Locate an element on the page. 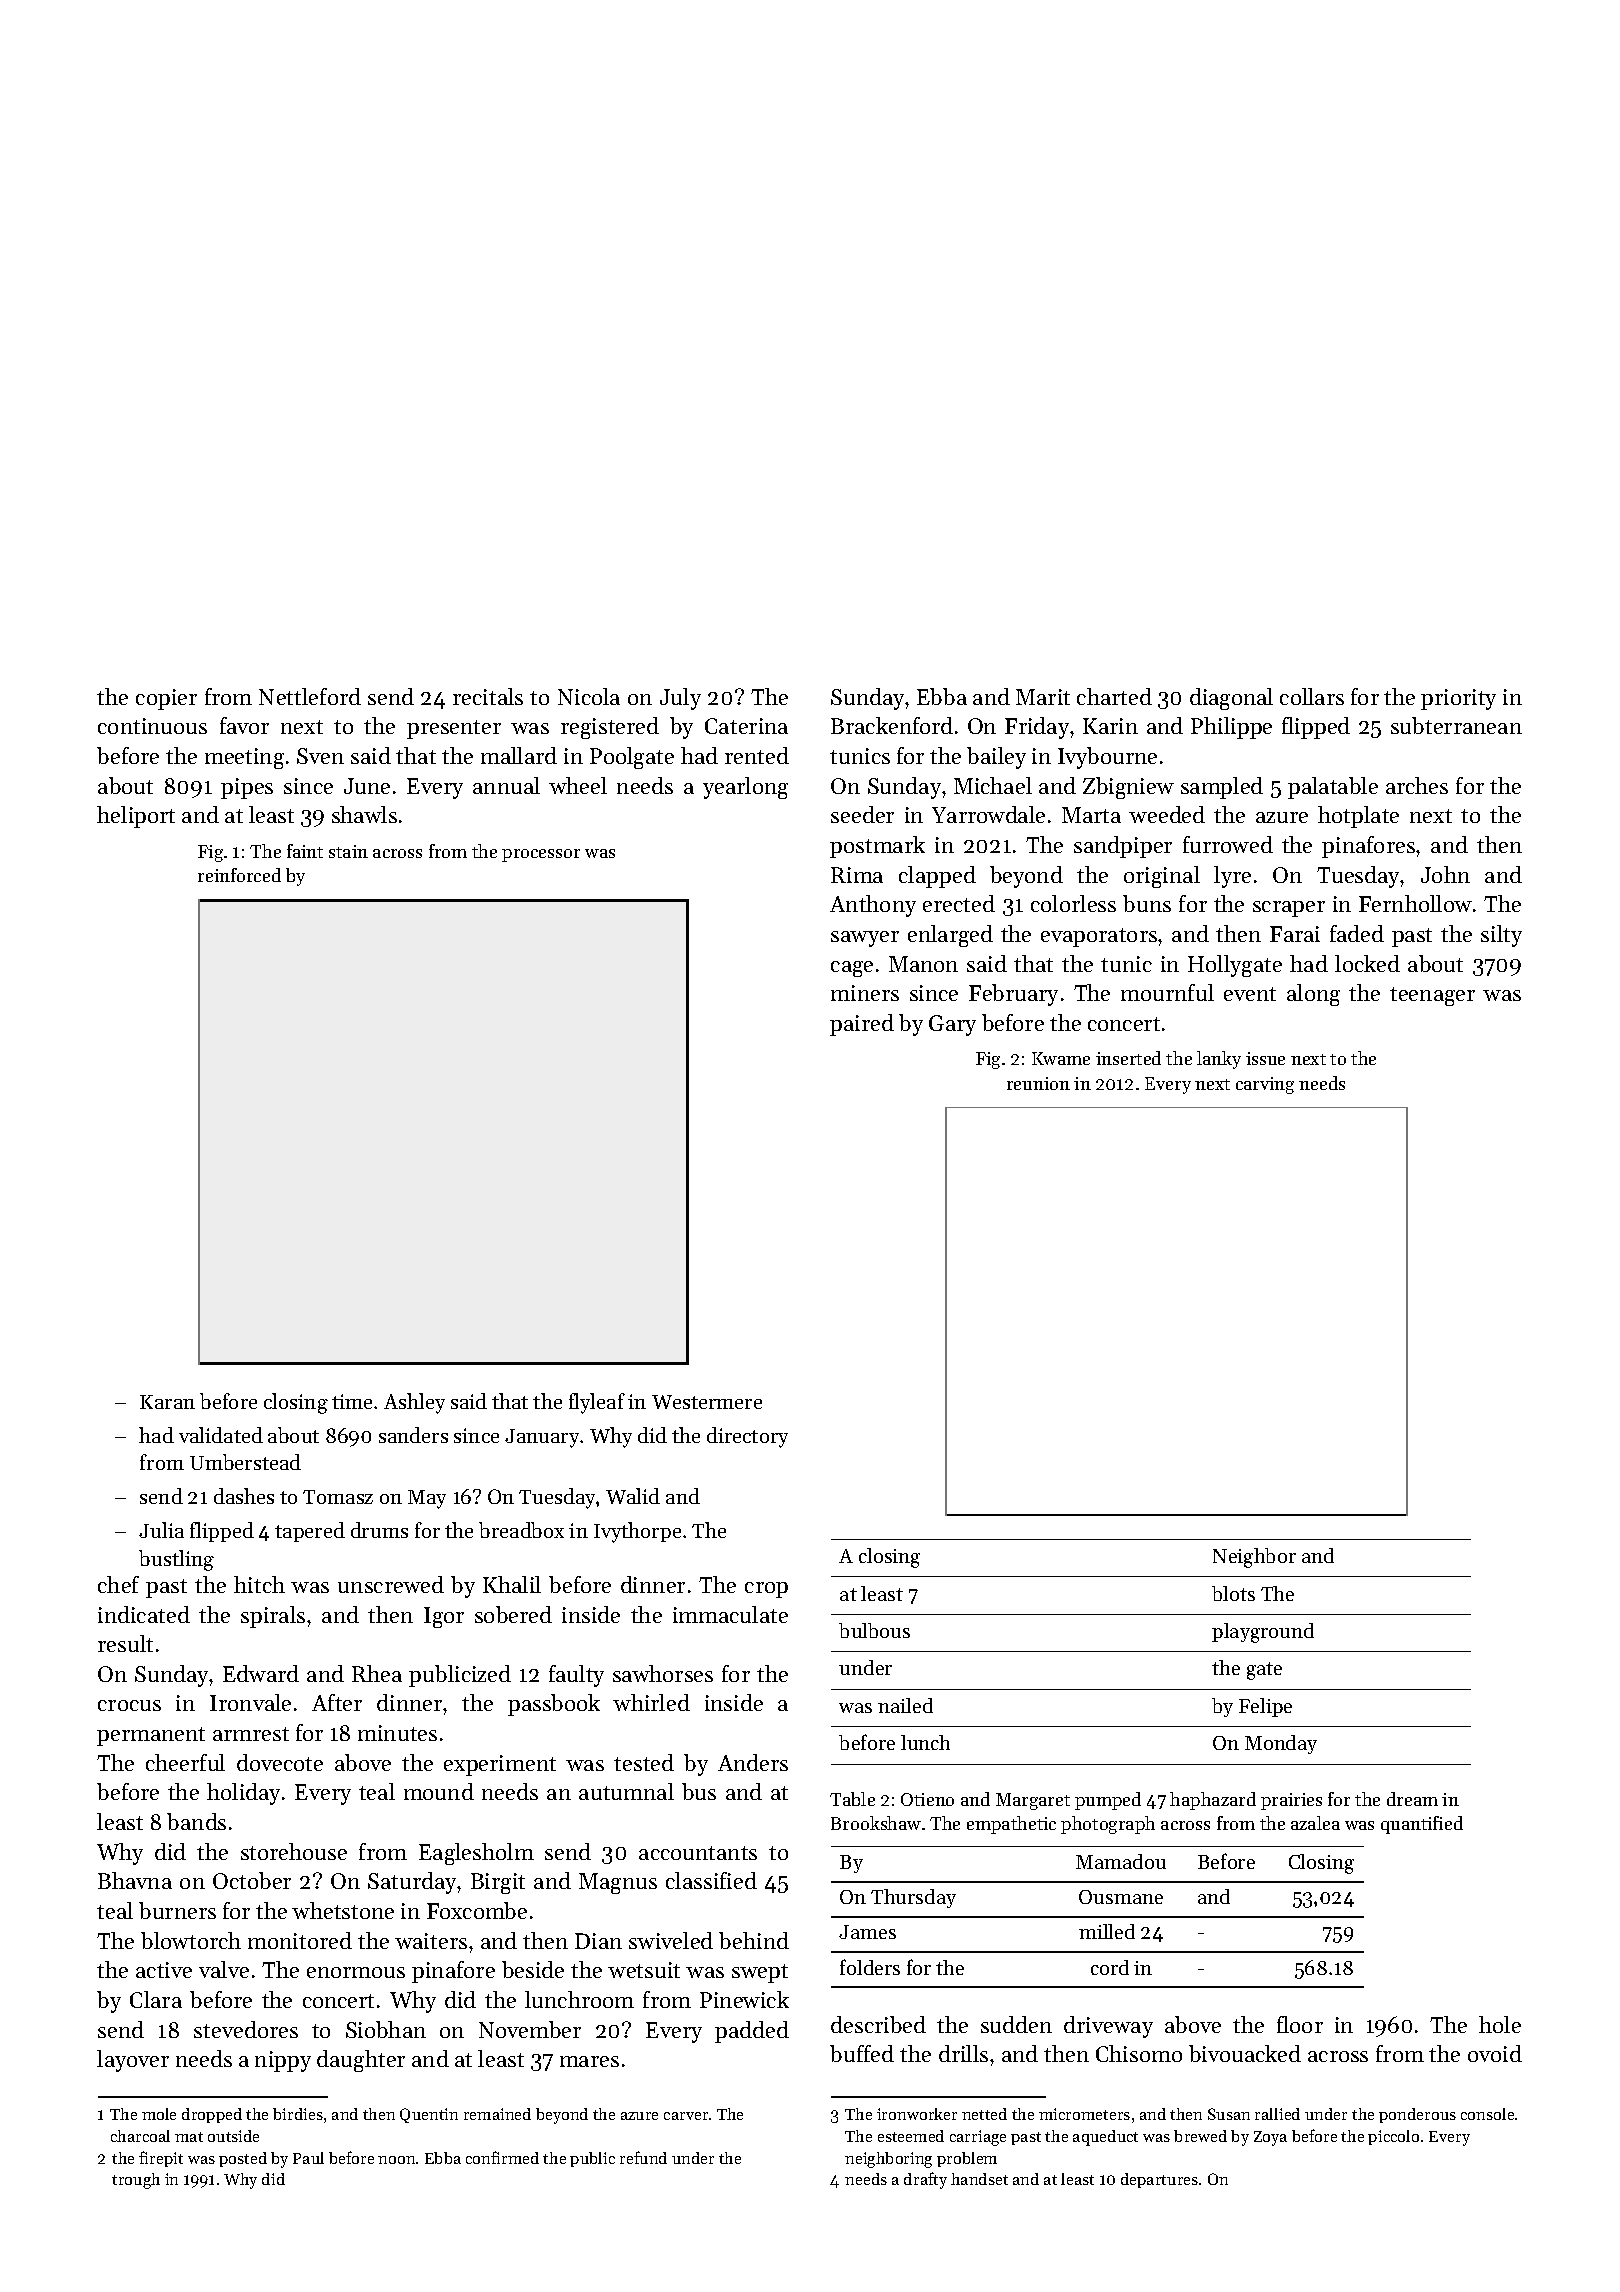 The width and height of the page is (1620, 2292). mournful is located at coordinates (1167, 992).
